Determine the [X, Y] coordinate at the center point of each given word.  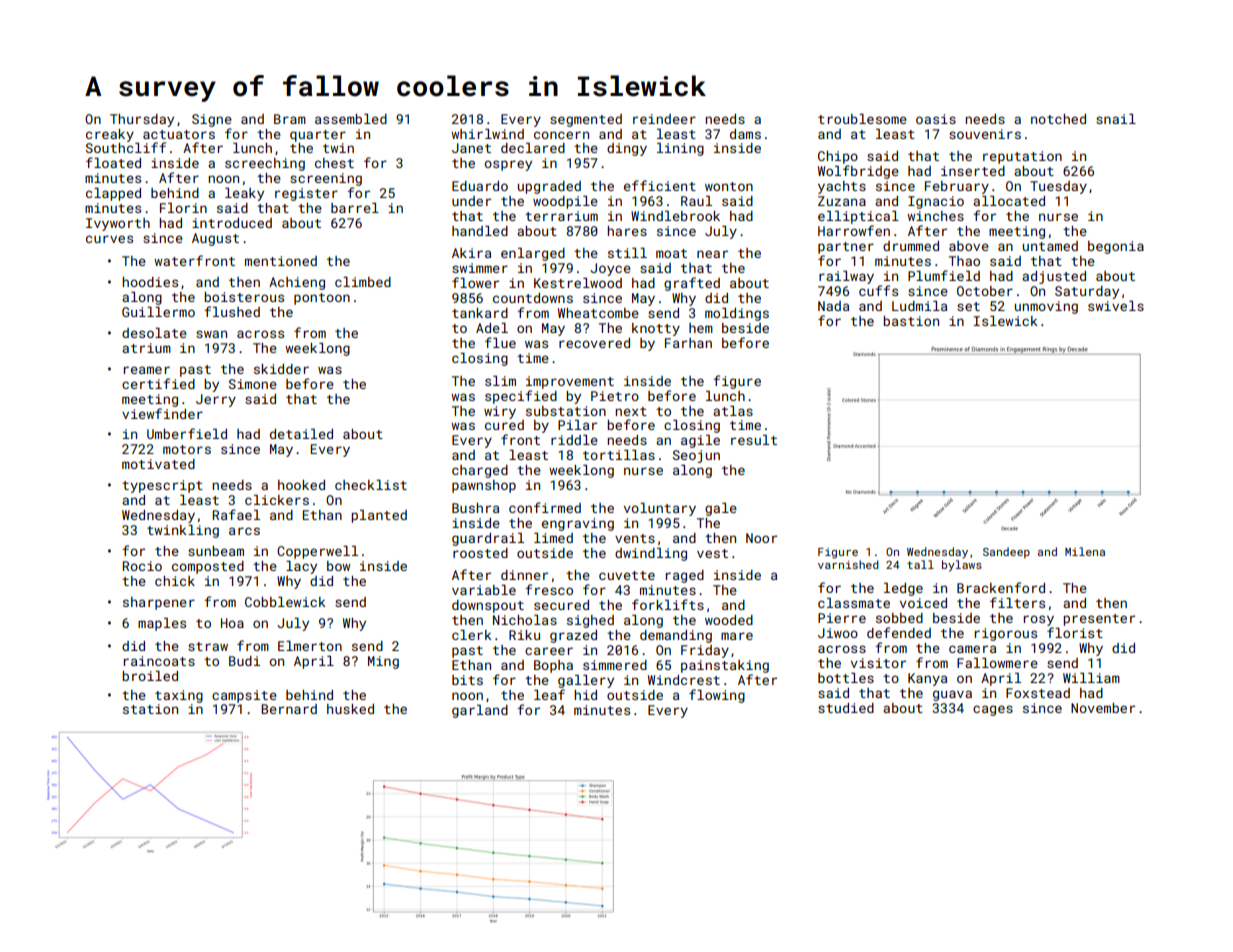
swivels [1116, 306]
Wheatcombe [598, 313]
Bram [290, 119]
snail [1116, 119]
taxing [179, 696]
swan [211, 334]
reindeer [664, 119]
